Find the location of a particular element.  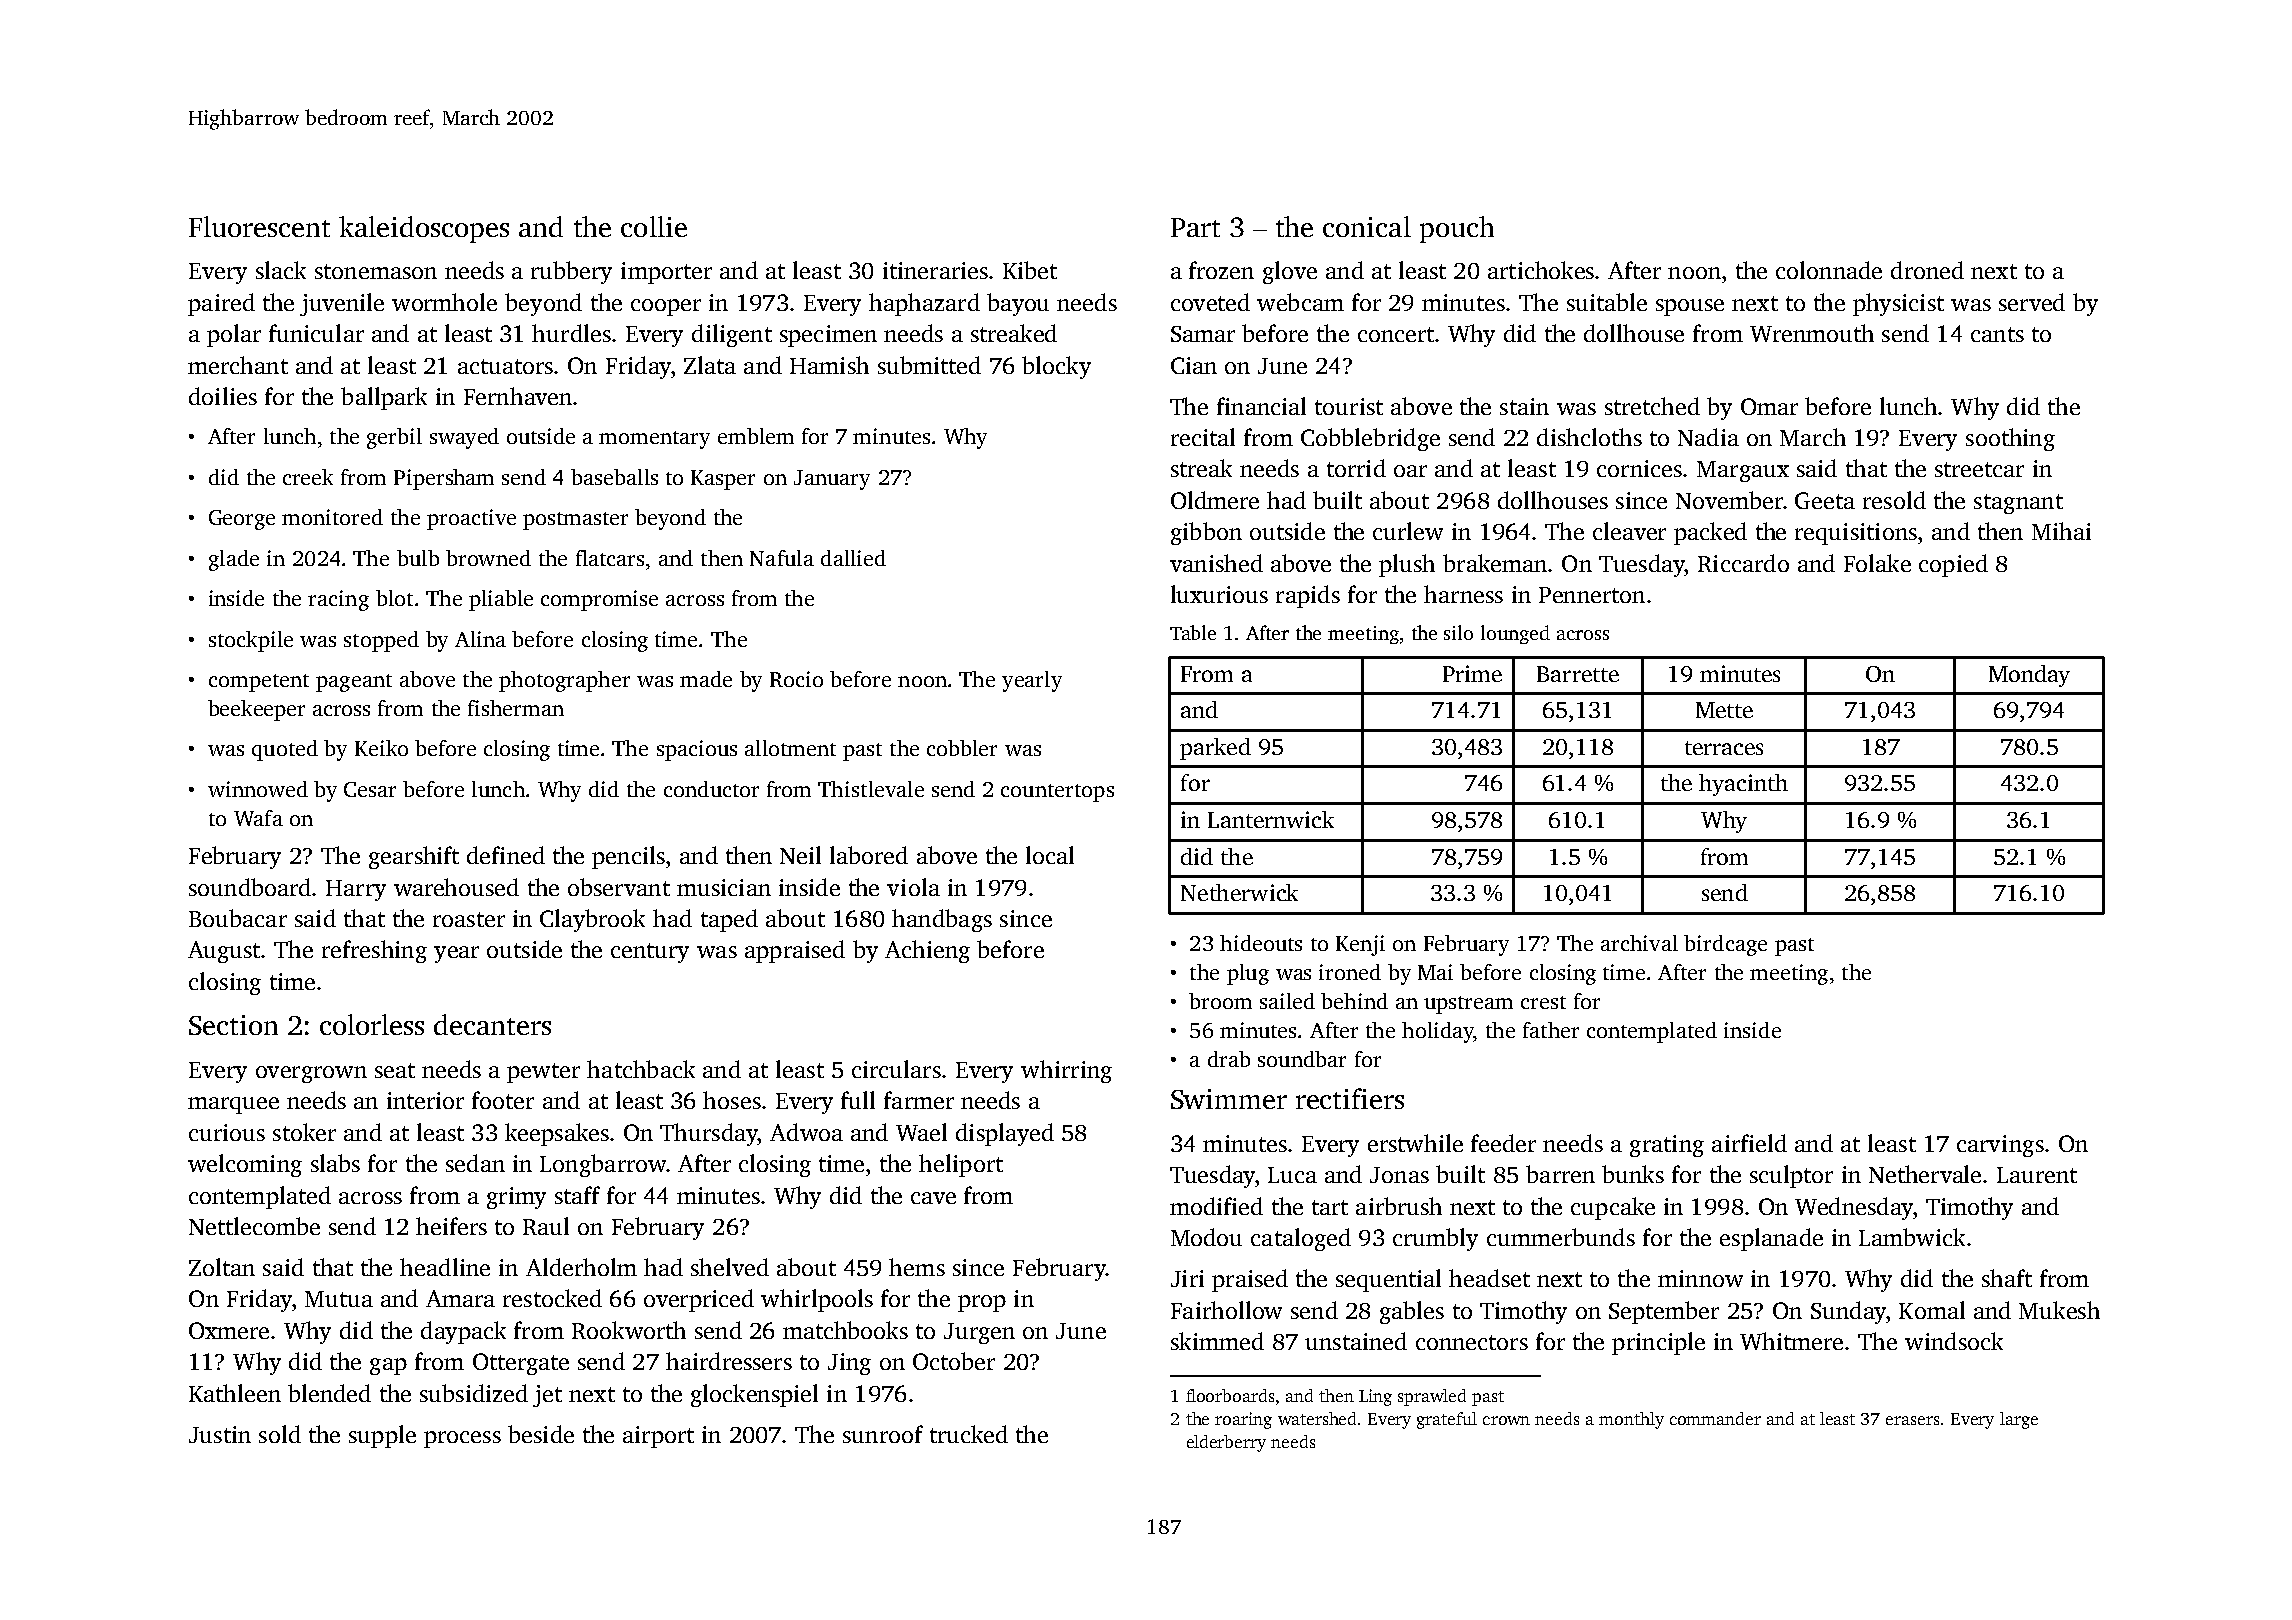

Cesar is located at coordinates (370, 789).
